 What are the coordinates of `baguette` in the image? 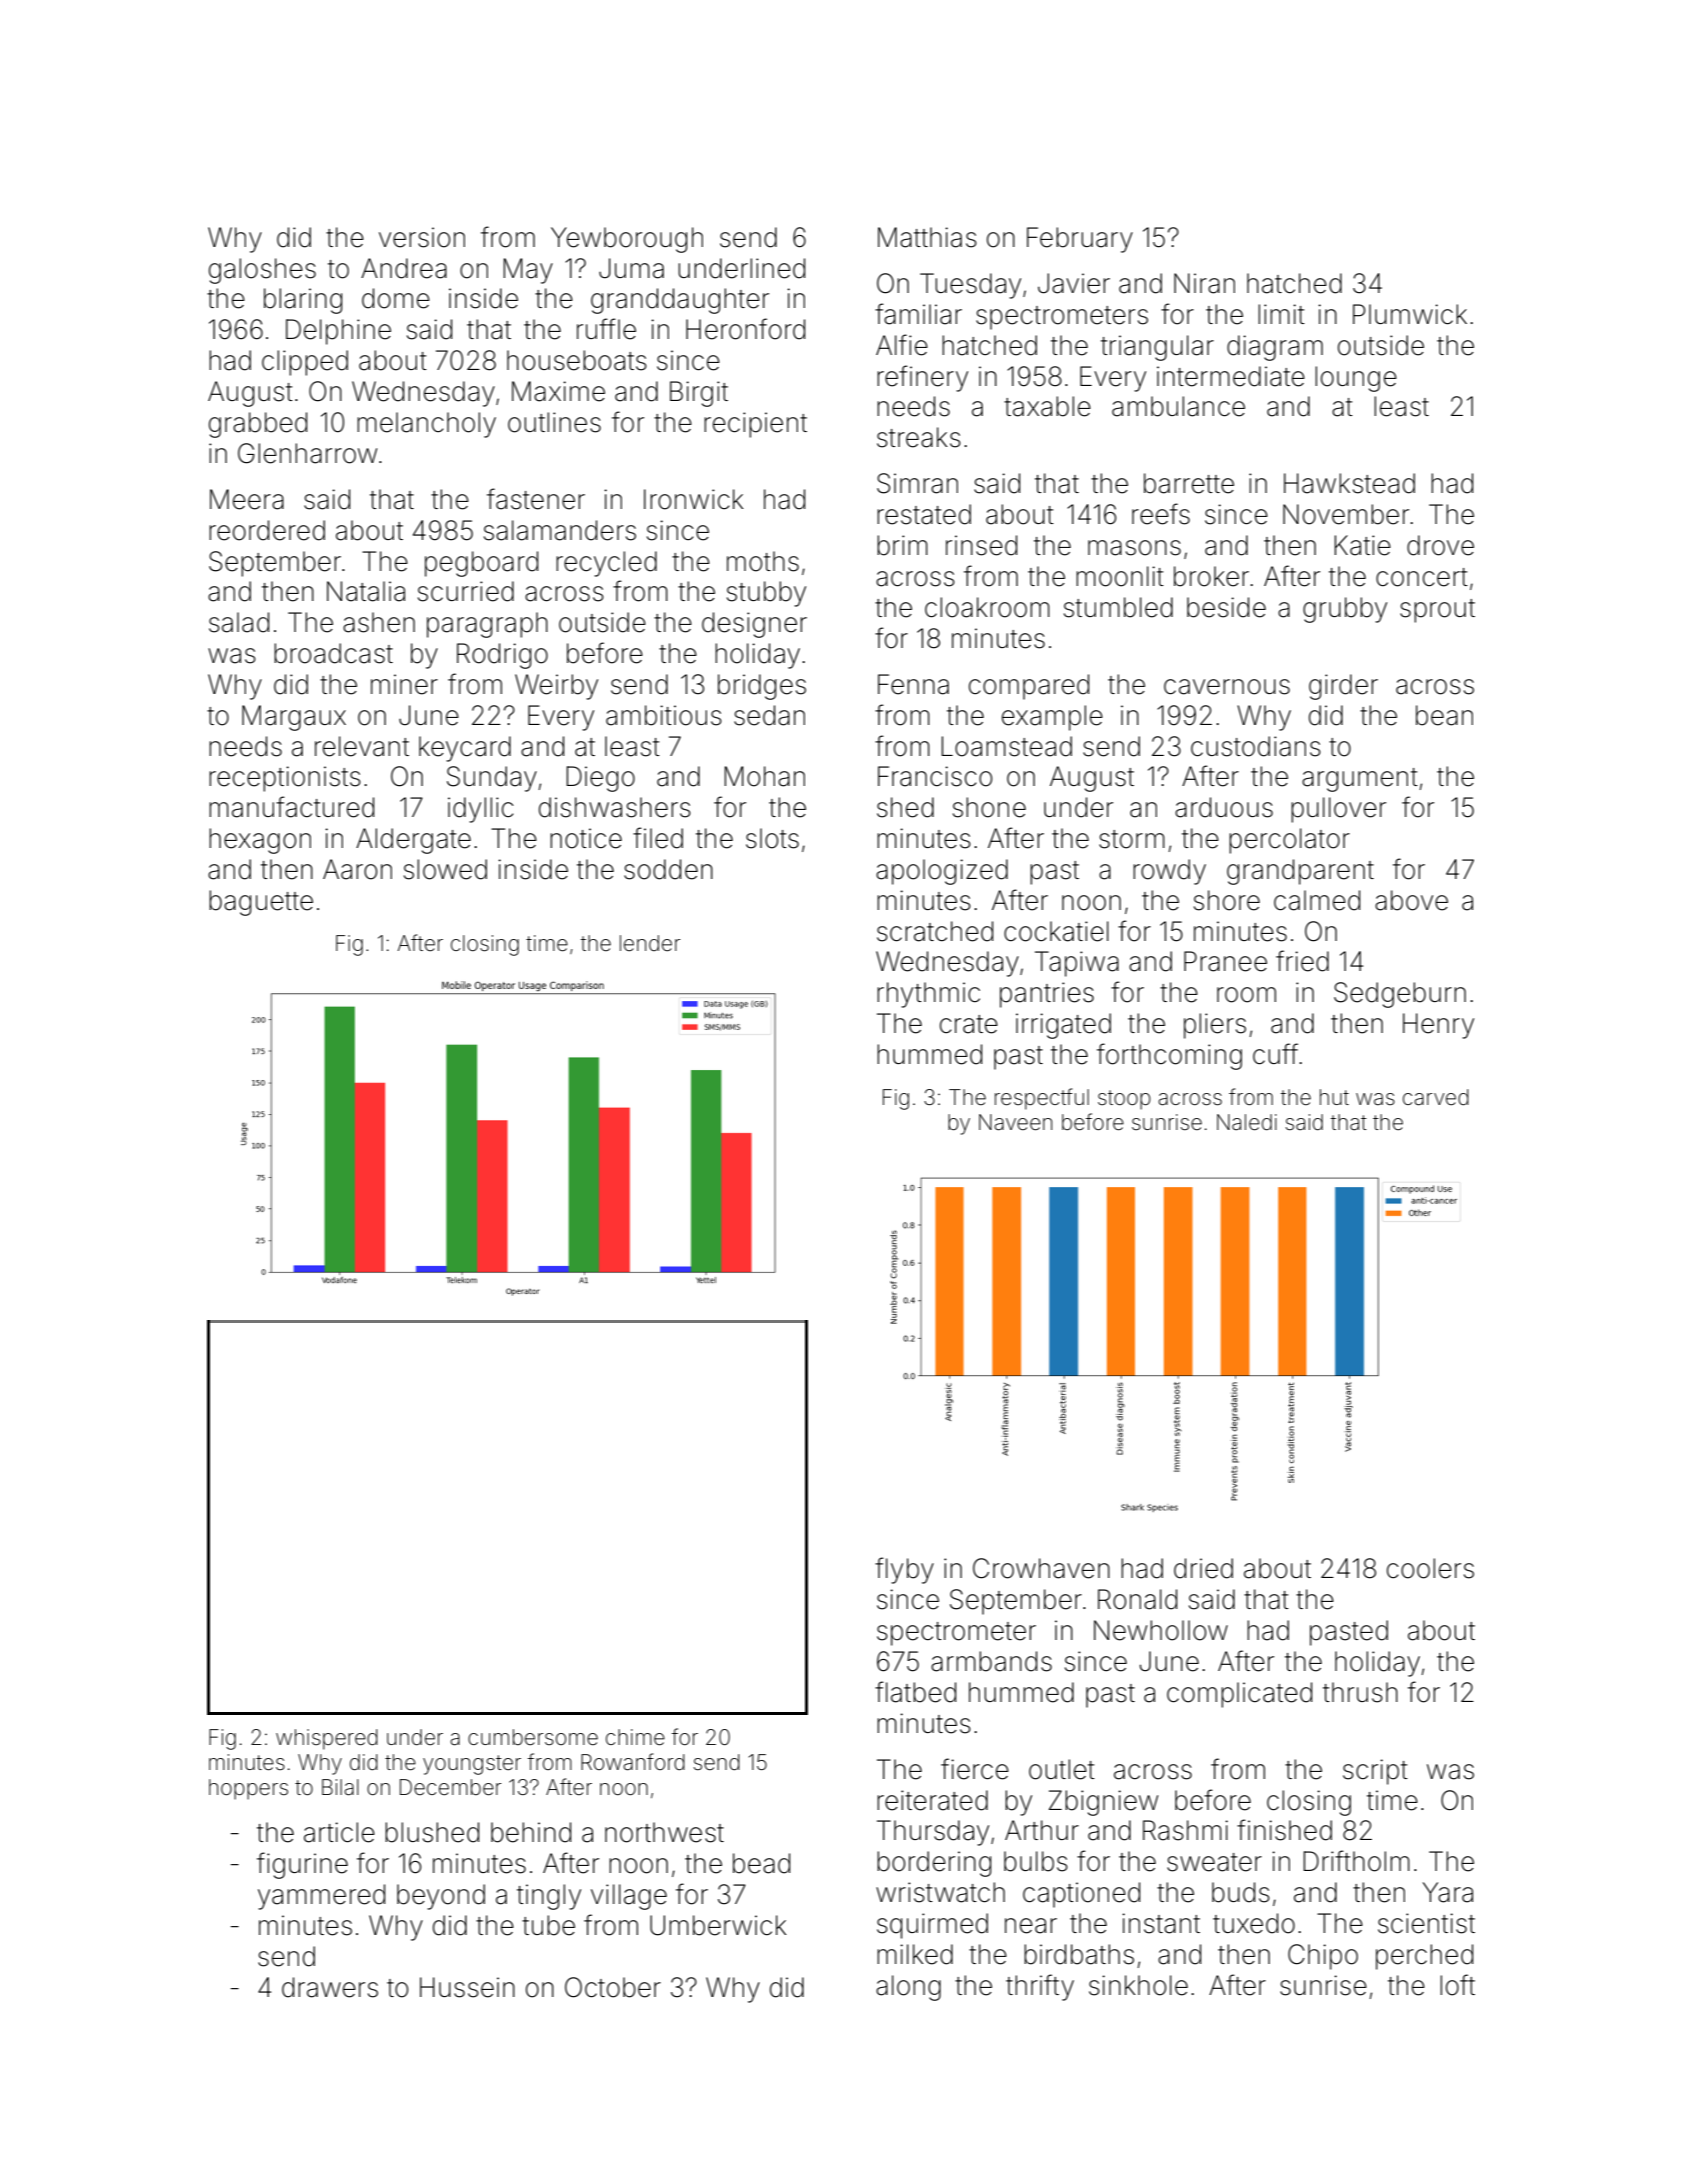 It's located at (261, 903).
